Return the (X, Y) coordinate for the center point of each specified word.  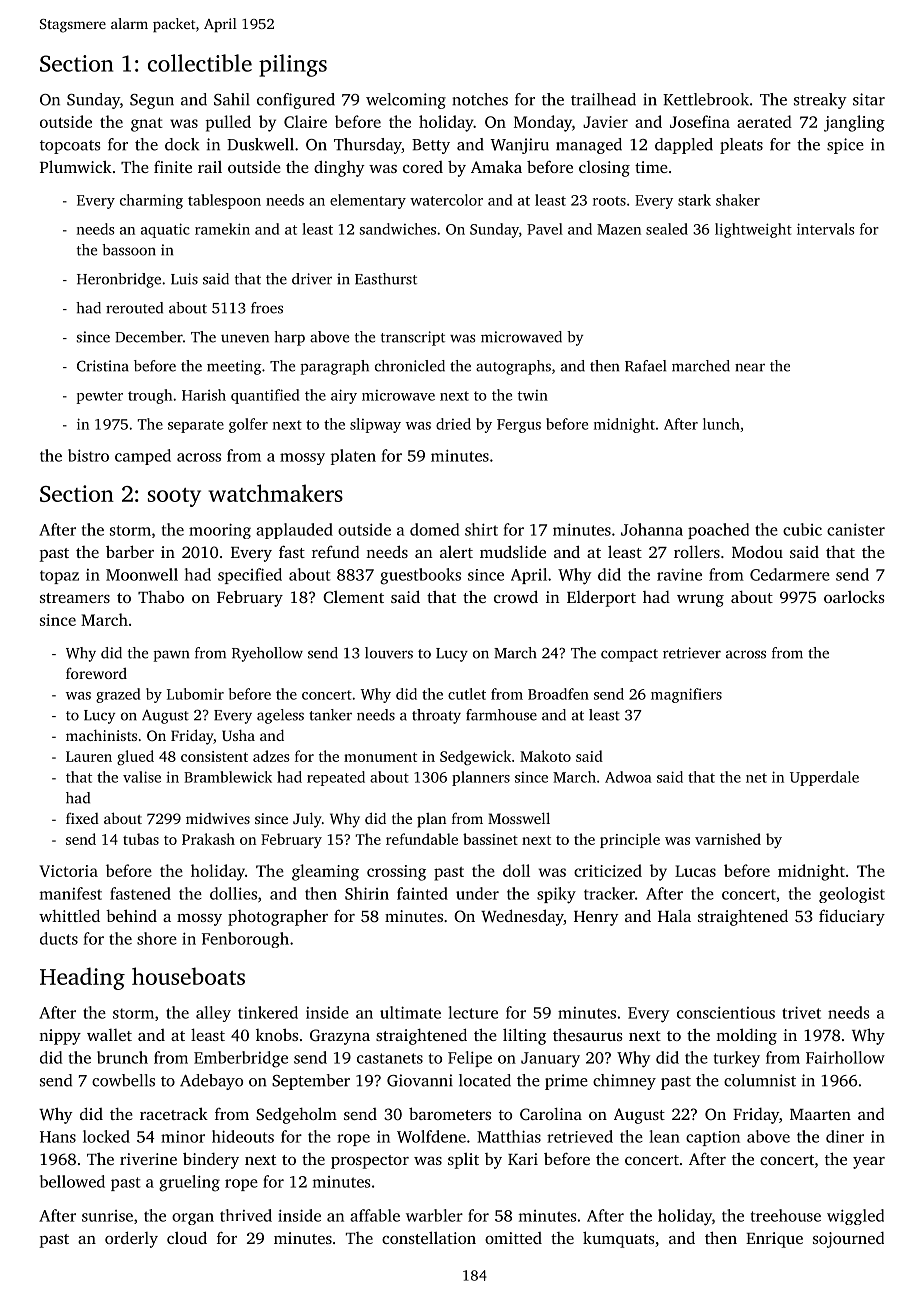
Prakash (208, 839)
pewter (99, 397)
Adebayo (211, 1082)
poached (718, 531)
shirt (481, 529)
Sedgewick (475, 757)
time (651, 167)
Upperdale (824, 778)
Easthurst (386, 279)
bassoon (129, 250)
